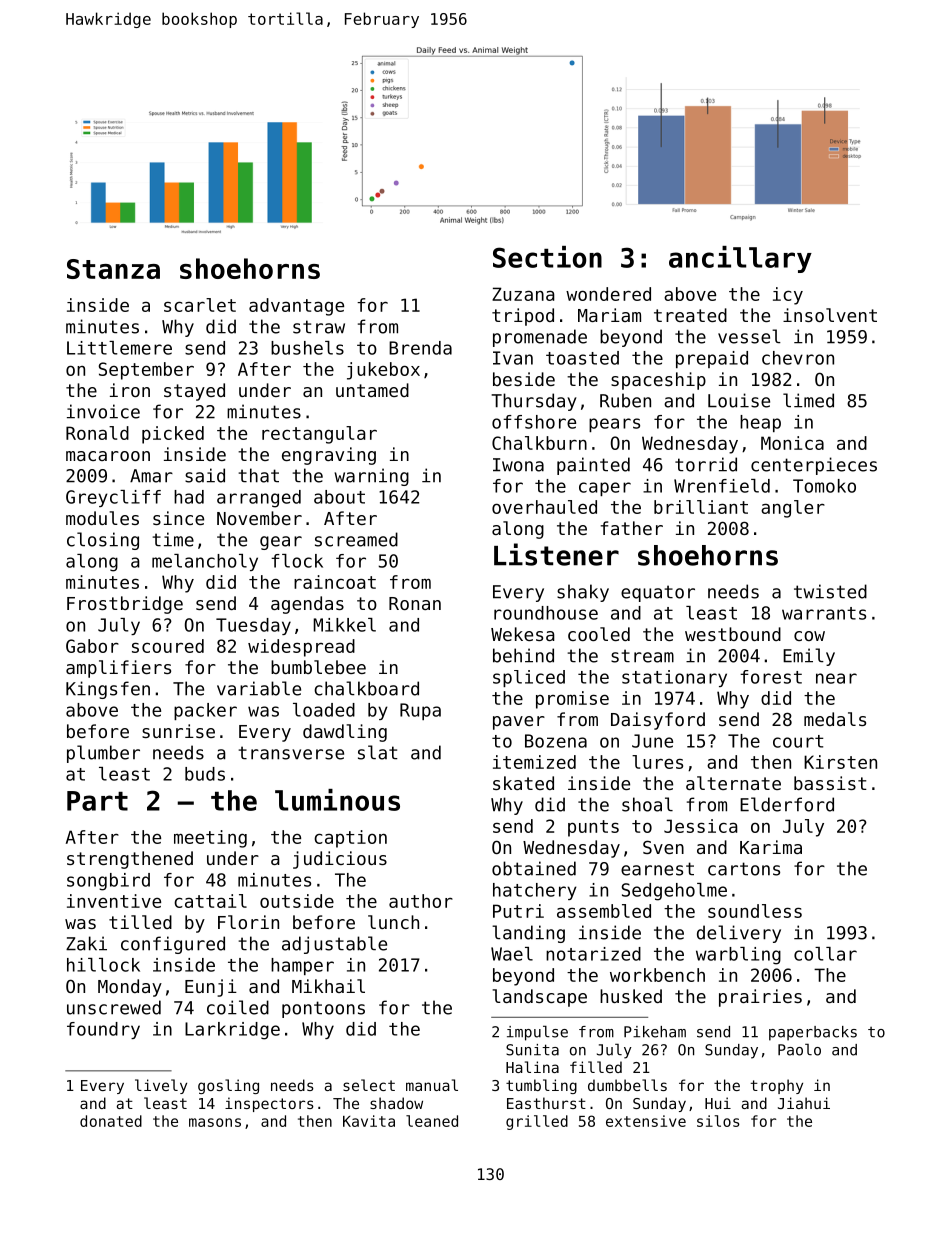  Describe the element at coordinates (740, 259) in the page. I see `ancillary` at that location.
